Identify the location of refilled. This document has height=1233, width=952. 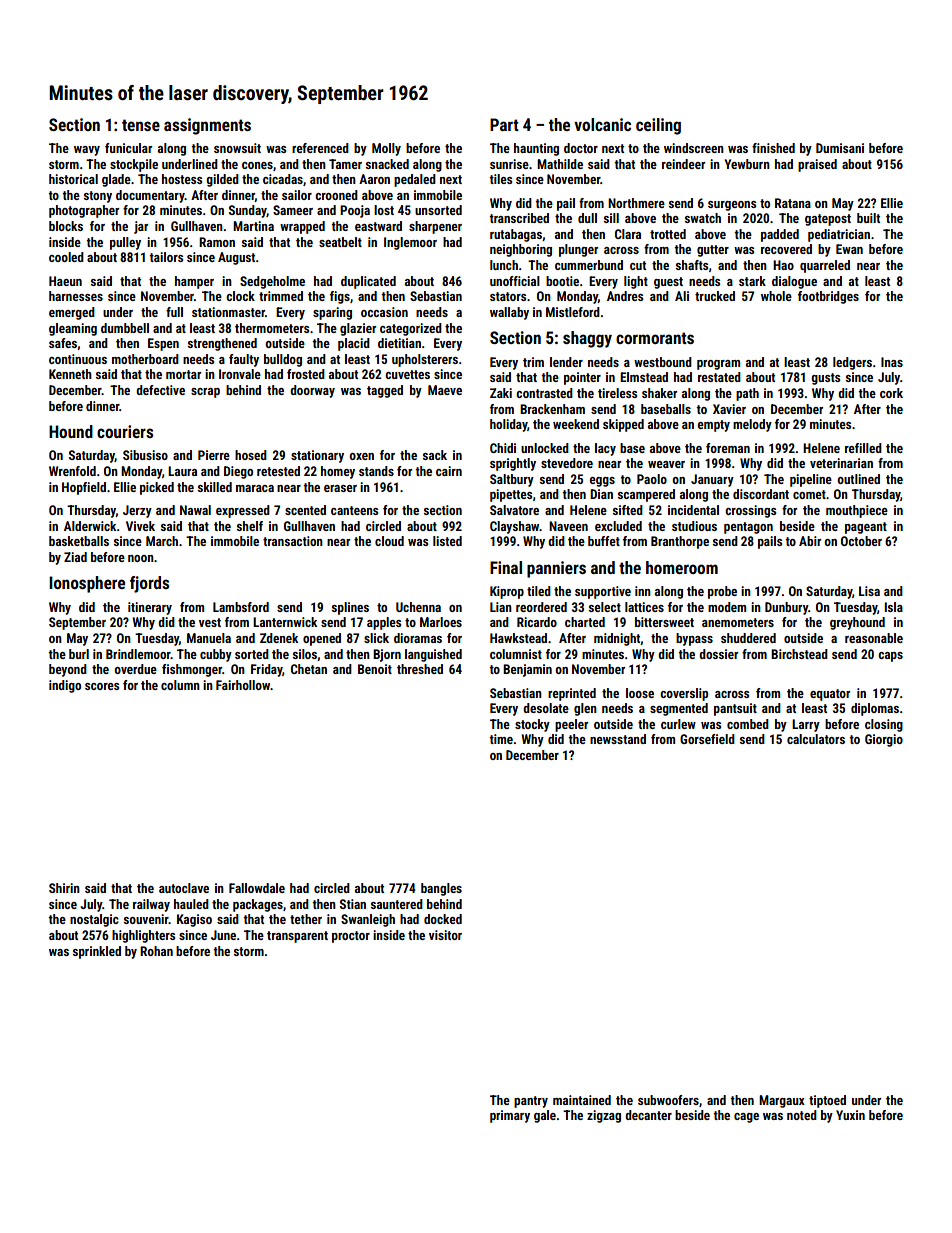
(863, 448).
